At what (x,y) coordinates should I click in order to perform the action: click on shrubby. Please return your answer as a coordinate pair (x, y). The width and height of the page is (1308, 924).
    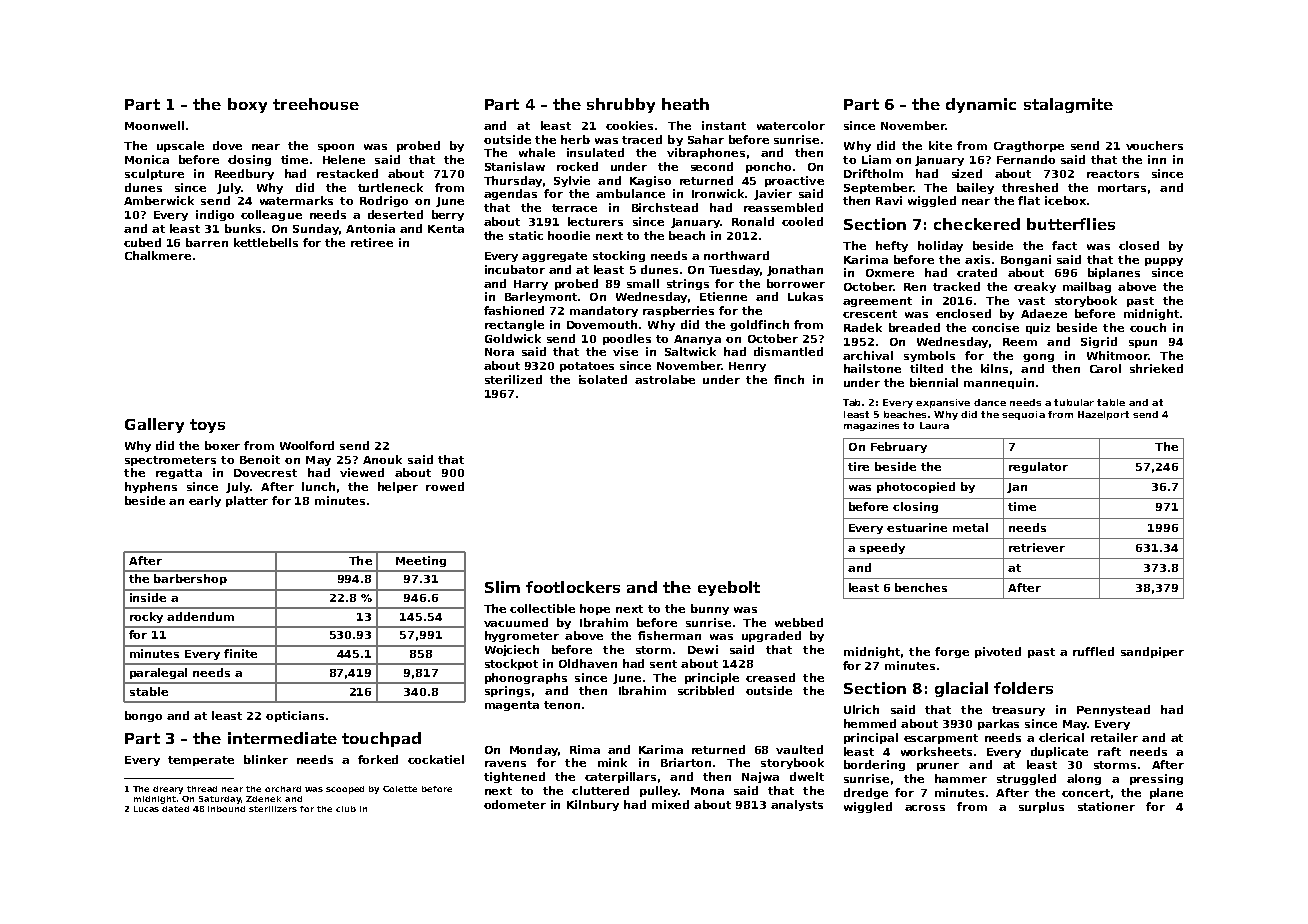
    Looking at the image, I should click on (621, 105).
